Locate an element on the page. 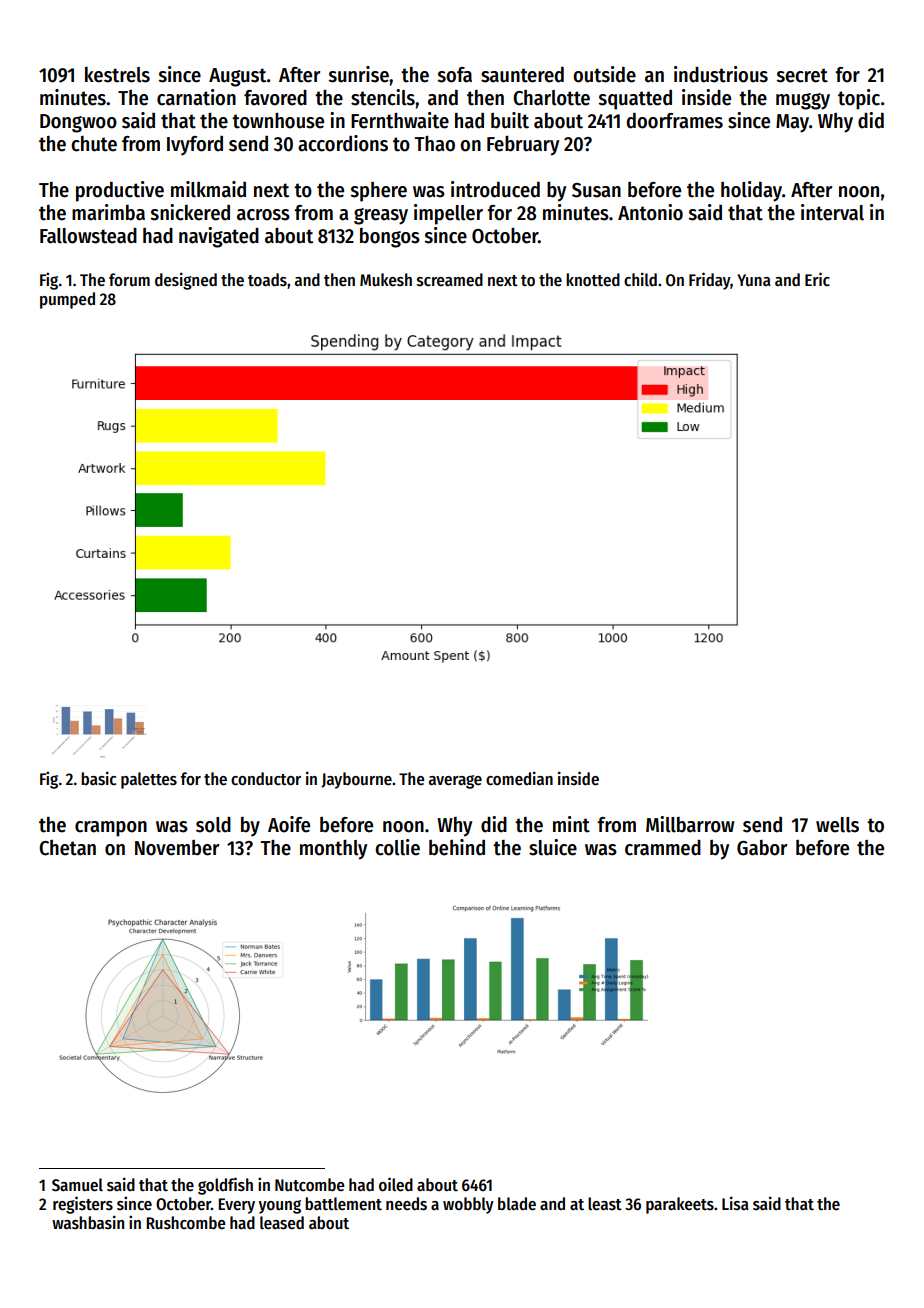 The image size is (924, 1308). palettes is located at coordinates (149, 780).
